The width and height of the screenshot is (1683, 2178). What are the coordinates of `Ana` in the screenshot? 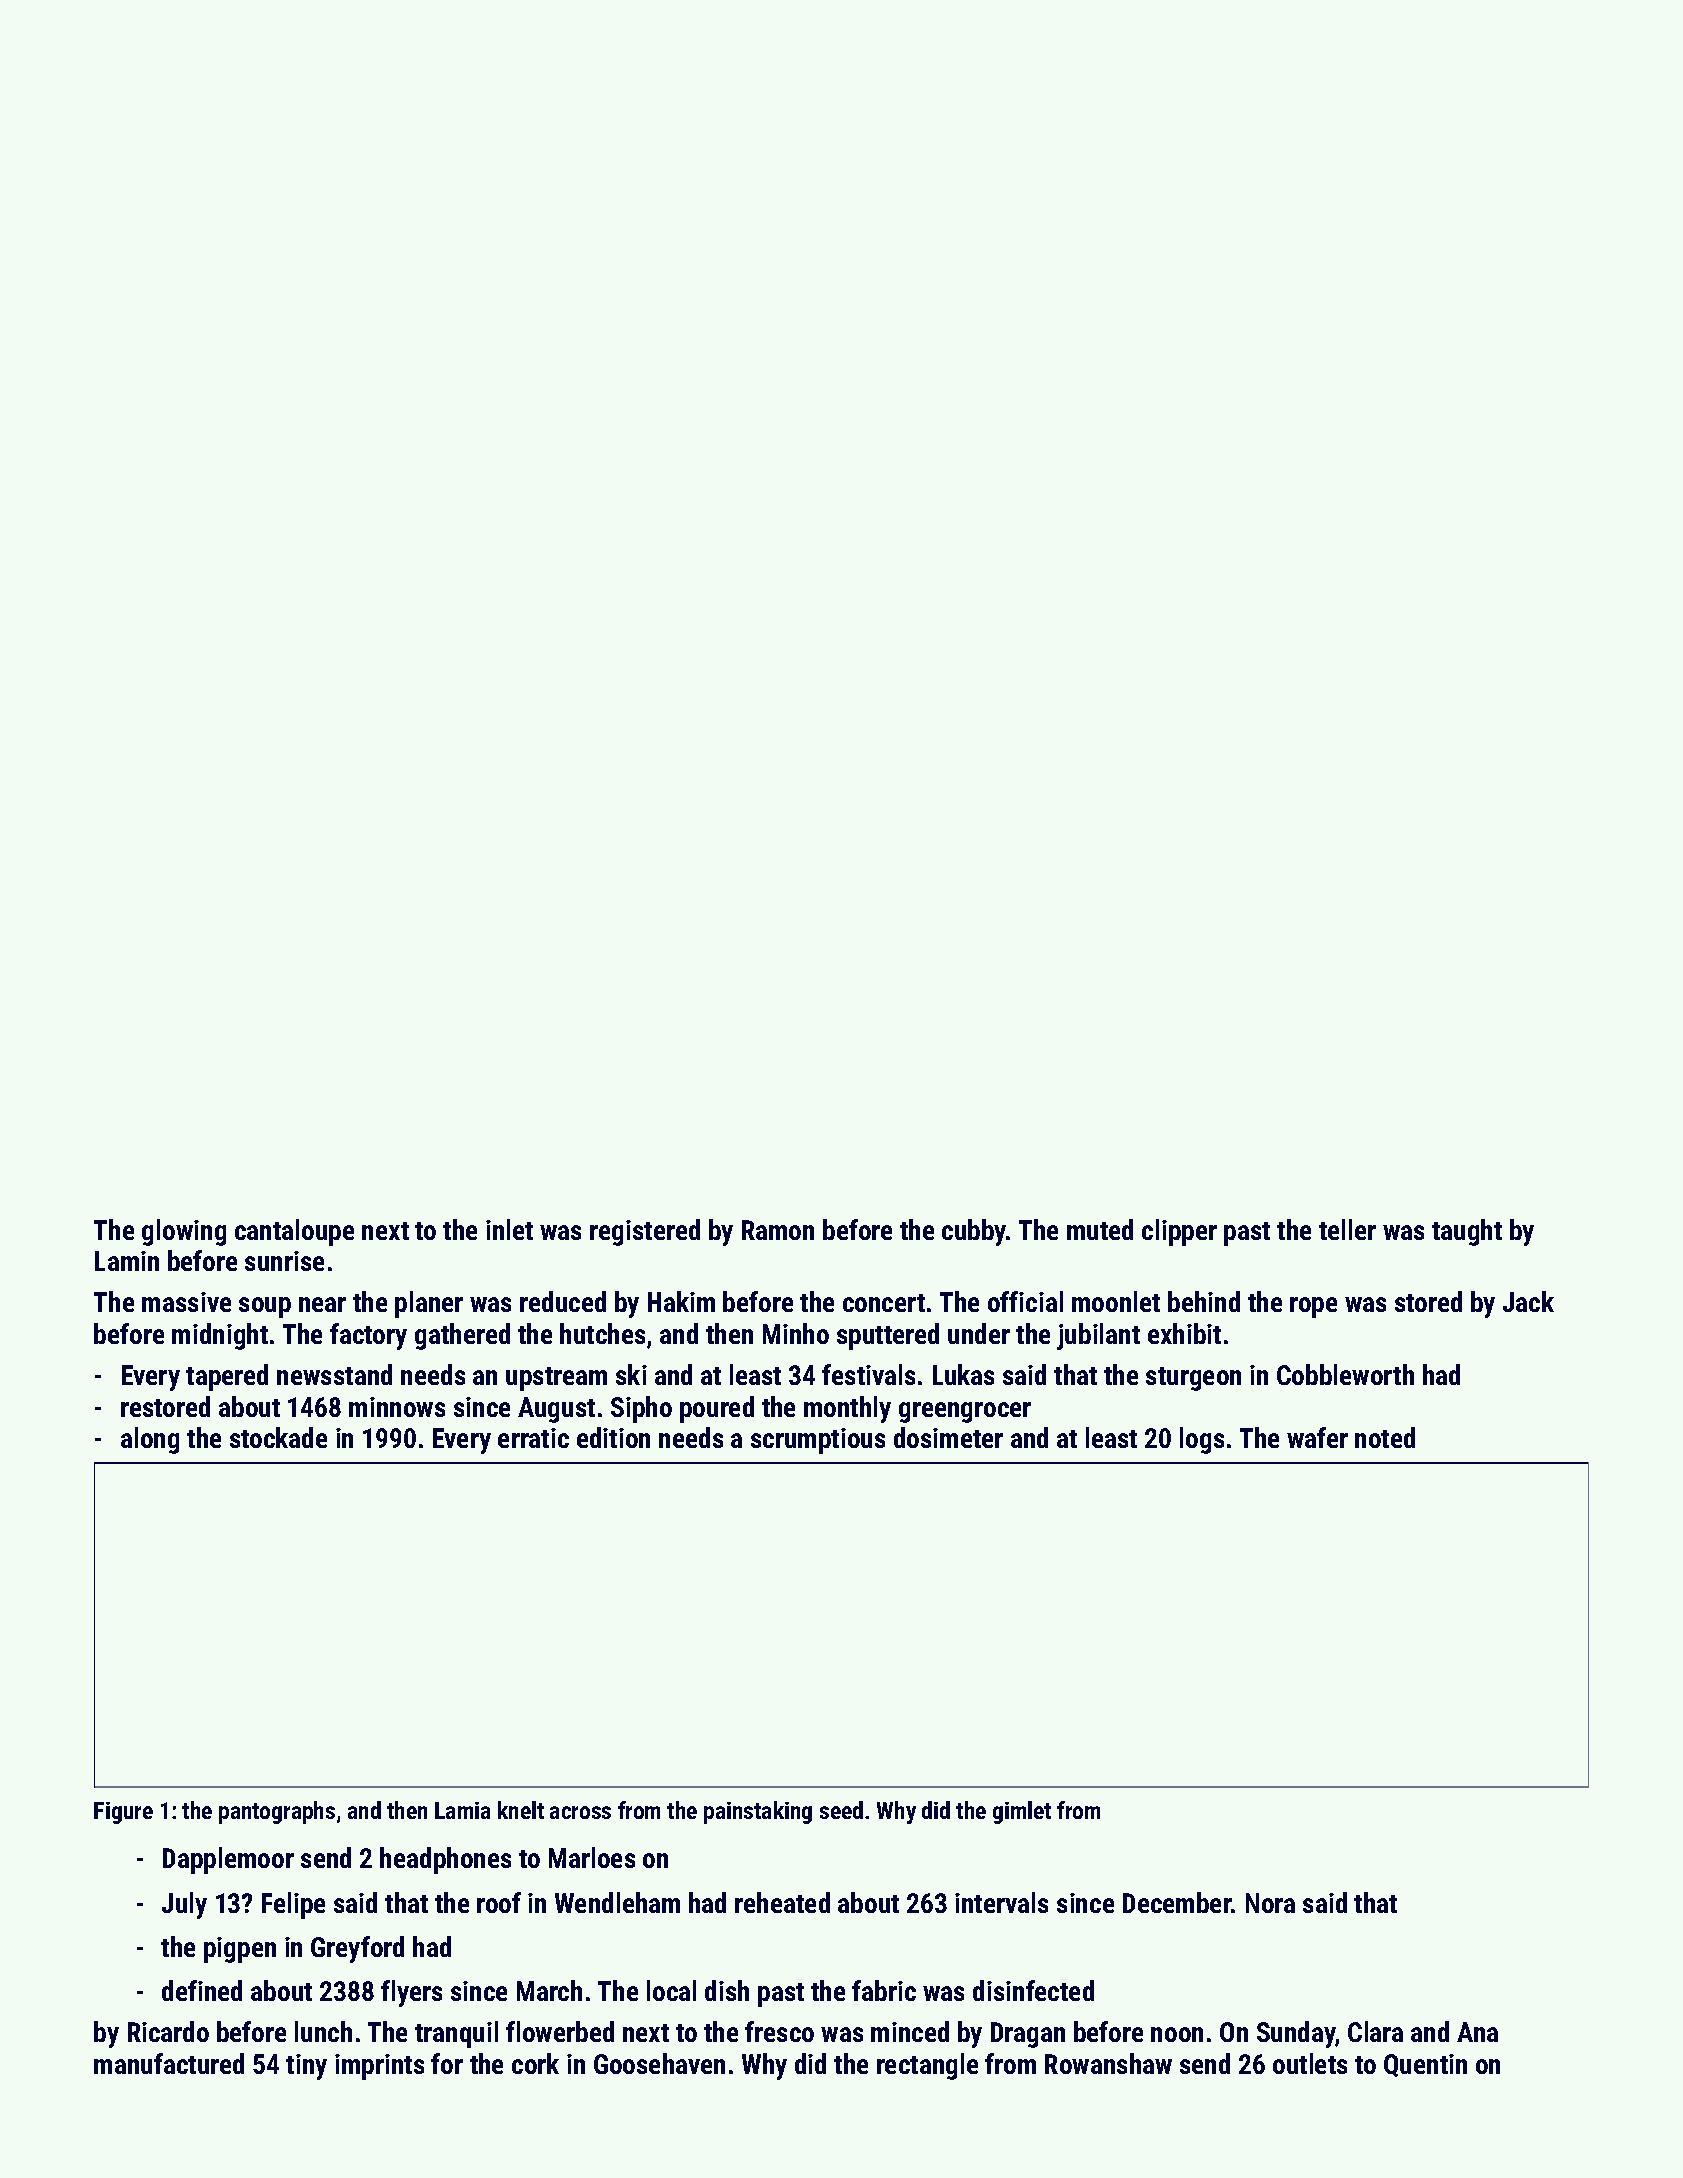 It's located at (1477, 2032).
